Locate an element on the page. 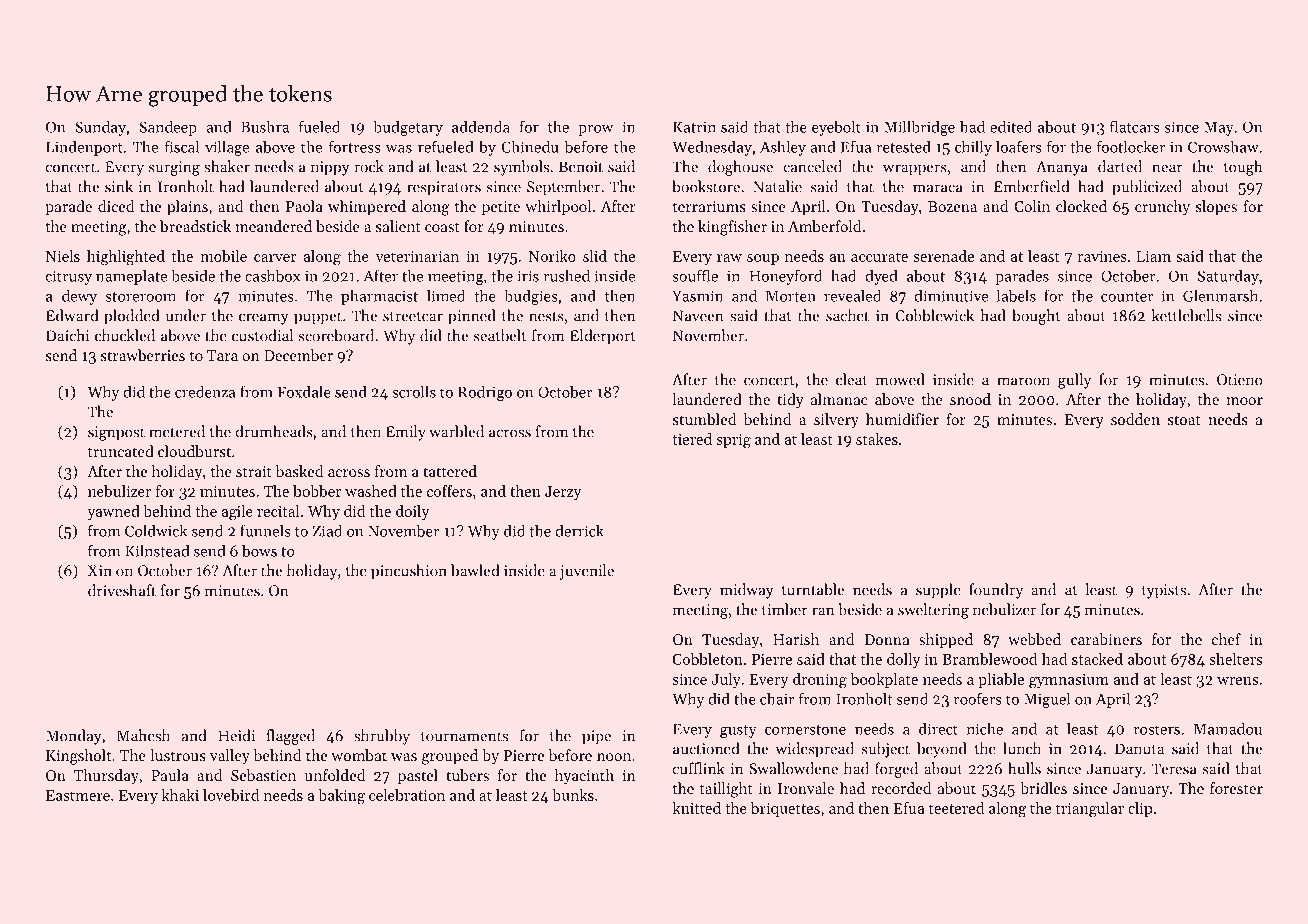 The width and height of the document is (1308, 924). serenade is located at coordinates (944, 256).
